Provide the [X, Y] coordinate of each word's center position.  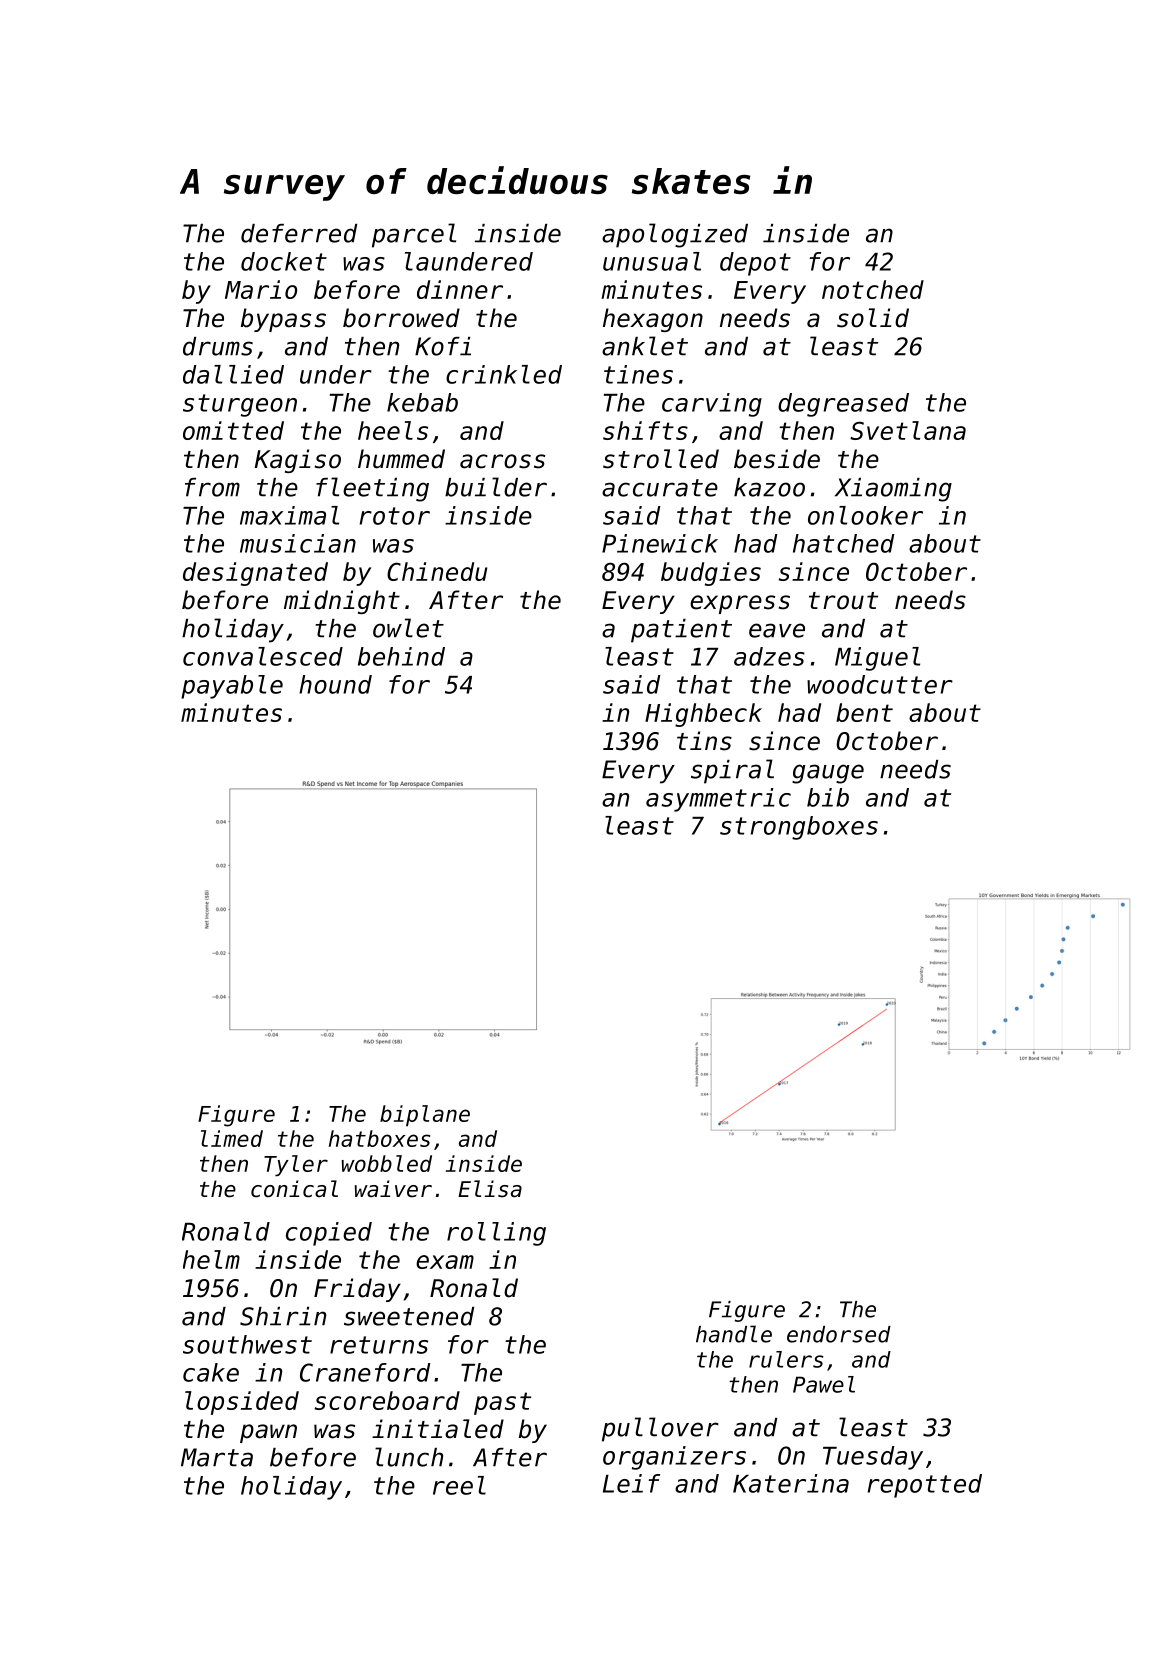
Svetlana [908, 430]
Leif [631, 1483]
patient [681, 631]
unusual [652, 261]
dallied [233, 374]
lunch [409, 1457]
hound [335, 684]
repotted [925, 1486]
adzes [769, 656]
